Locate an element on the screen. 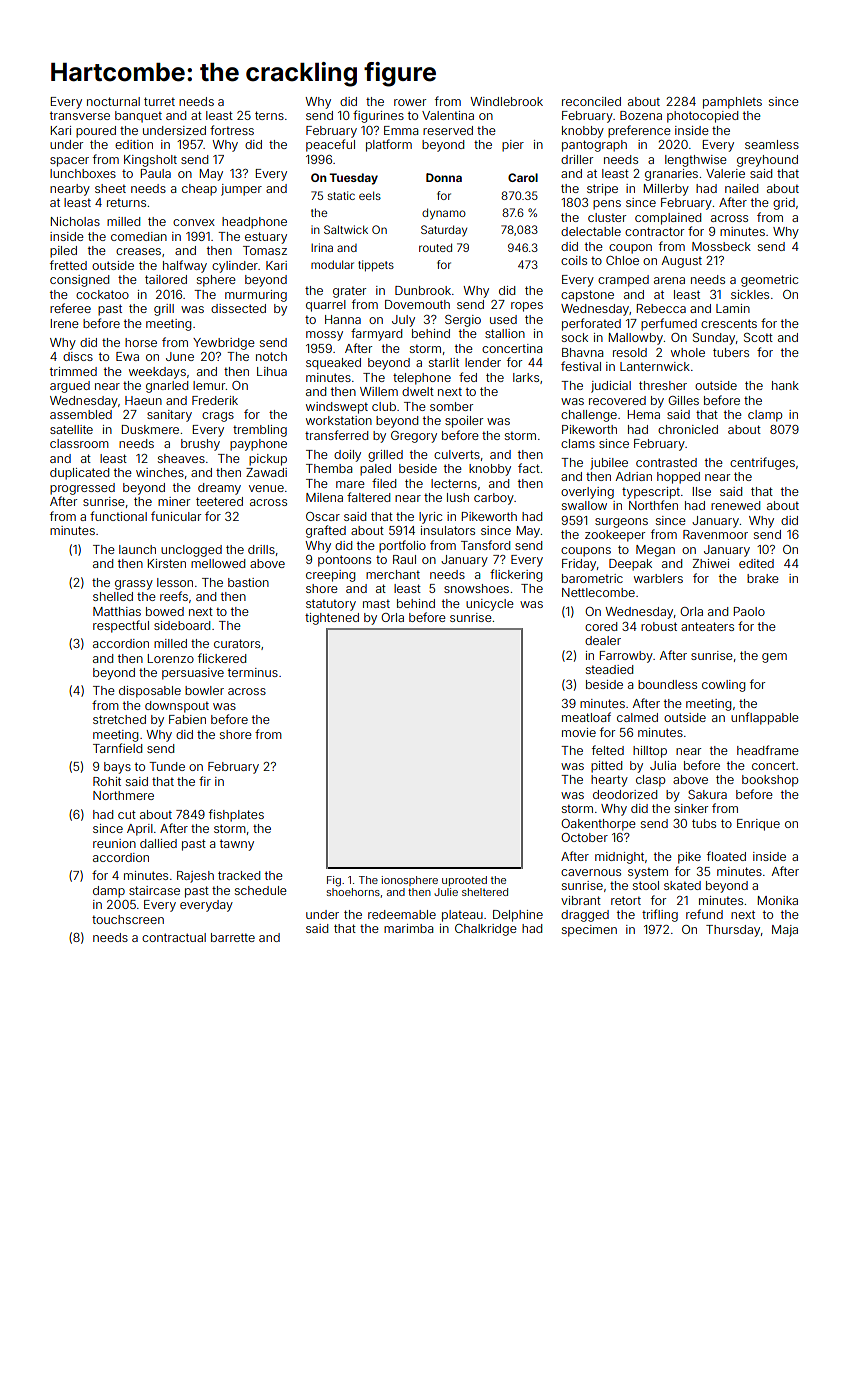 Image resolution: width=849 pixels, height=1400 pixels. nocturnal is located at coordinates (113, 101).
